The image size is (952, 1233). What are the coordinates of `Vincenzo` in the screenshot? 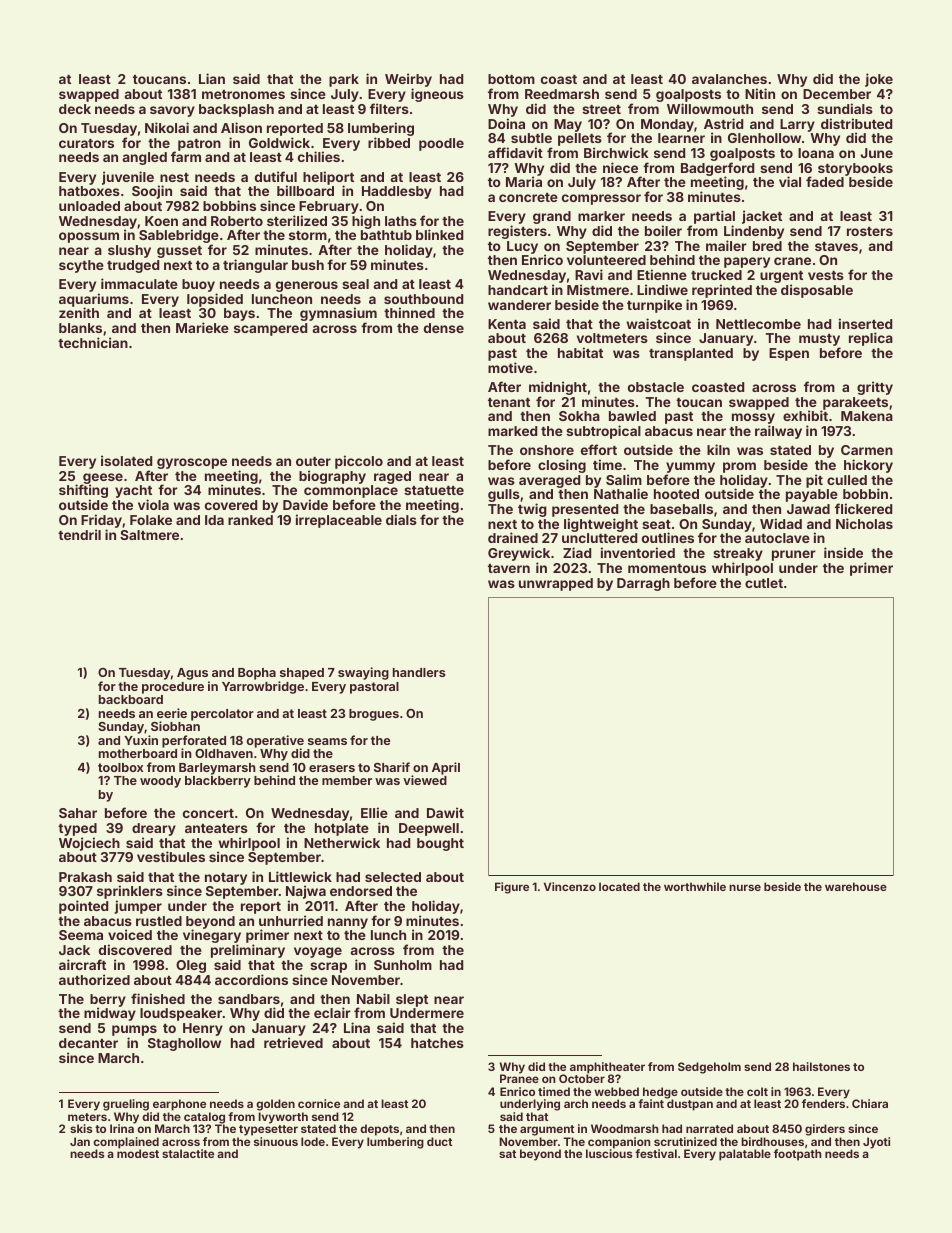 It's located at (570, 886).
